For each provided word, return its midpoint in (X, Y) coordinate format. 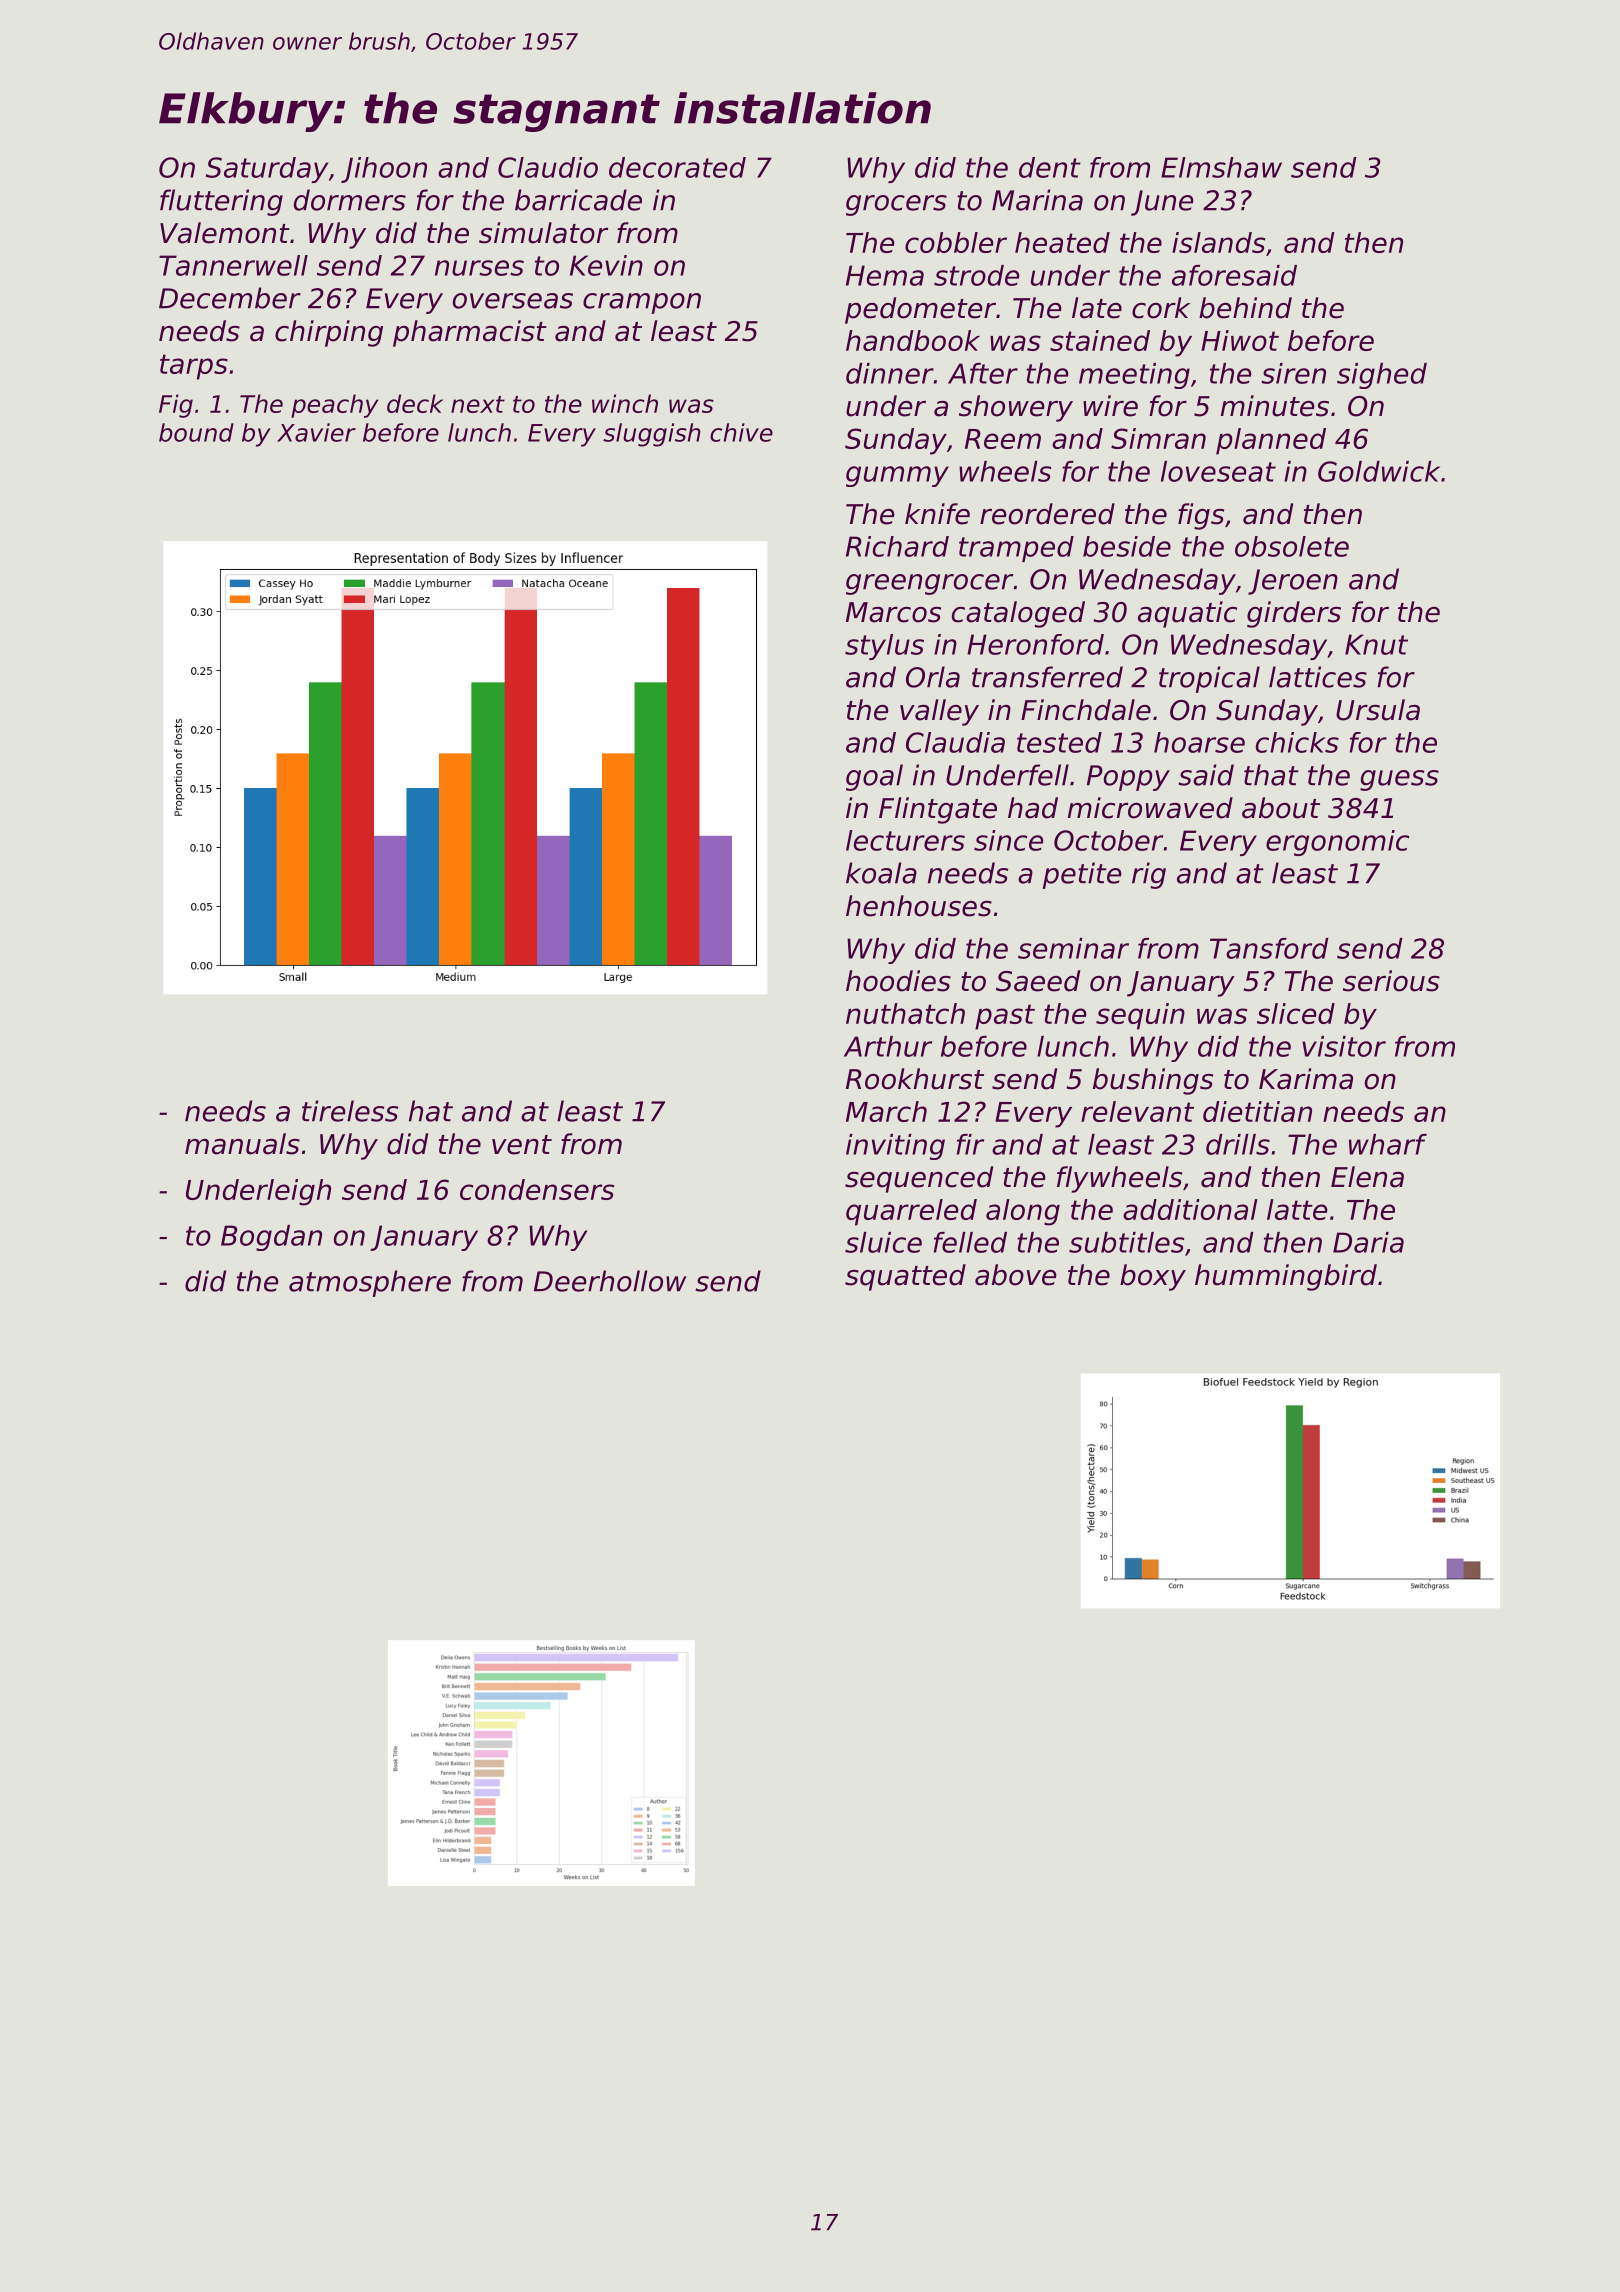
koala (881, 873)
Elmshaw (1221, 167)
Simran (1158, 438)
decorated (677, 167)
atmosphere (370, 1283)
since (1009, 840)
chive (741, 432)
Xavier (316, 432)
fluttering (221, 202)
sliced (1296, 1013)
